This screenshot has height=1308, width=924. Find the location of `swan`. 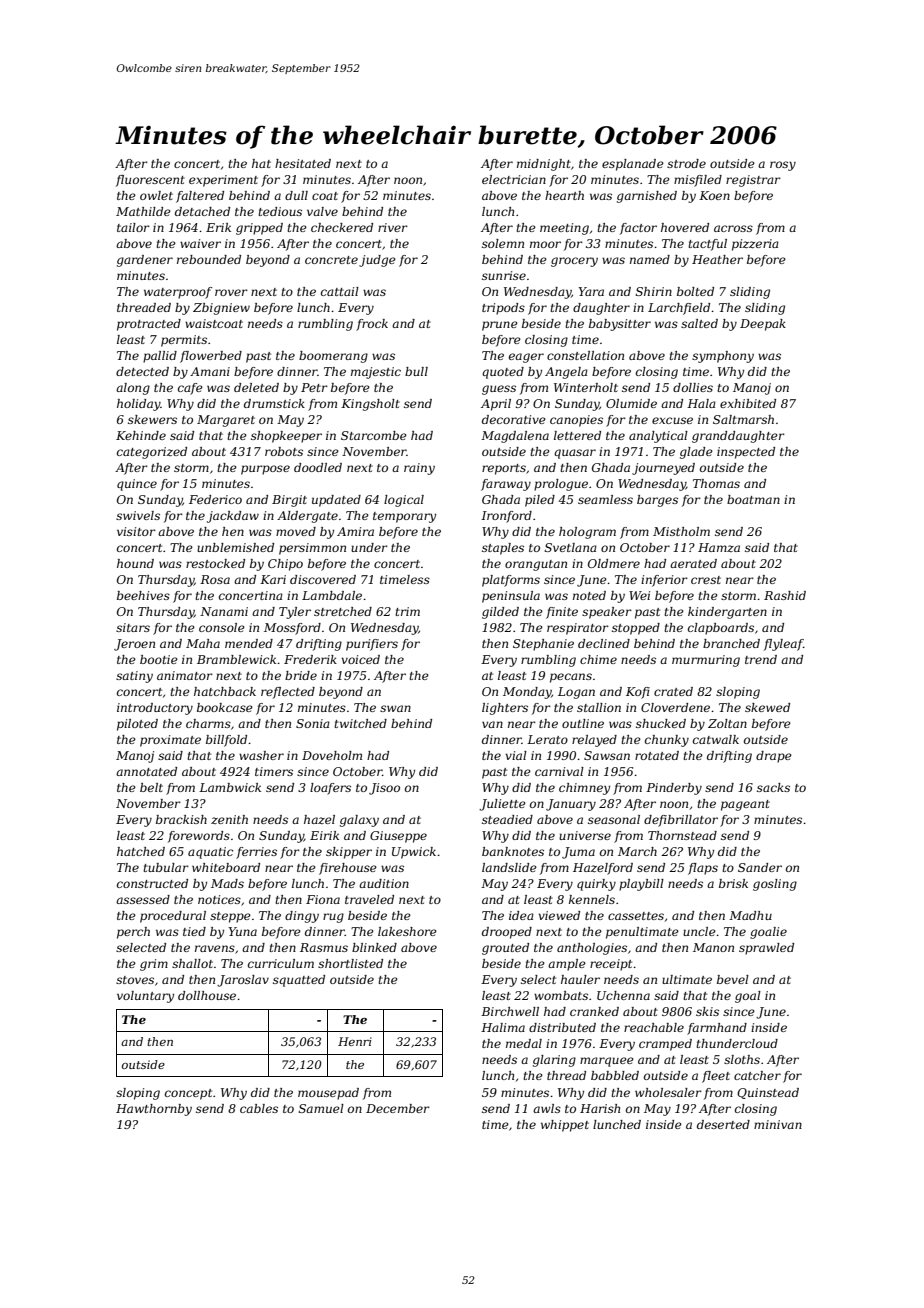

swan is located at coordinates (395, 708).
